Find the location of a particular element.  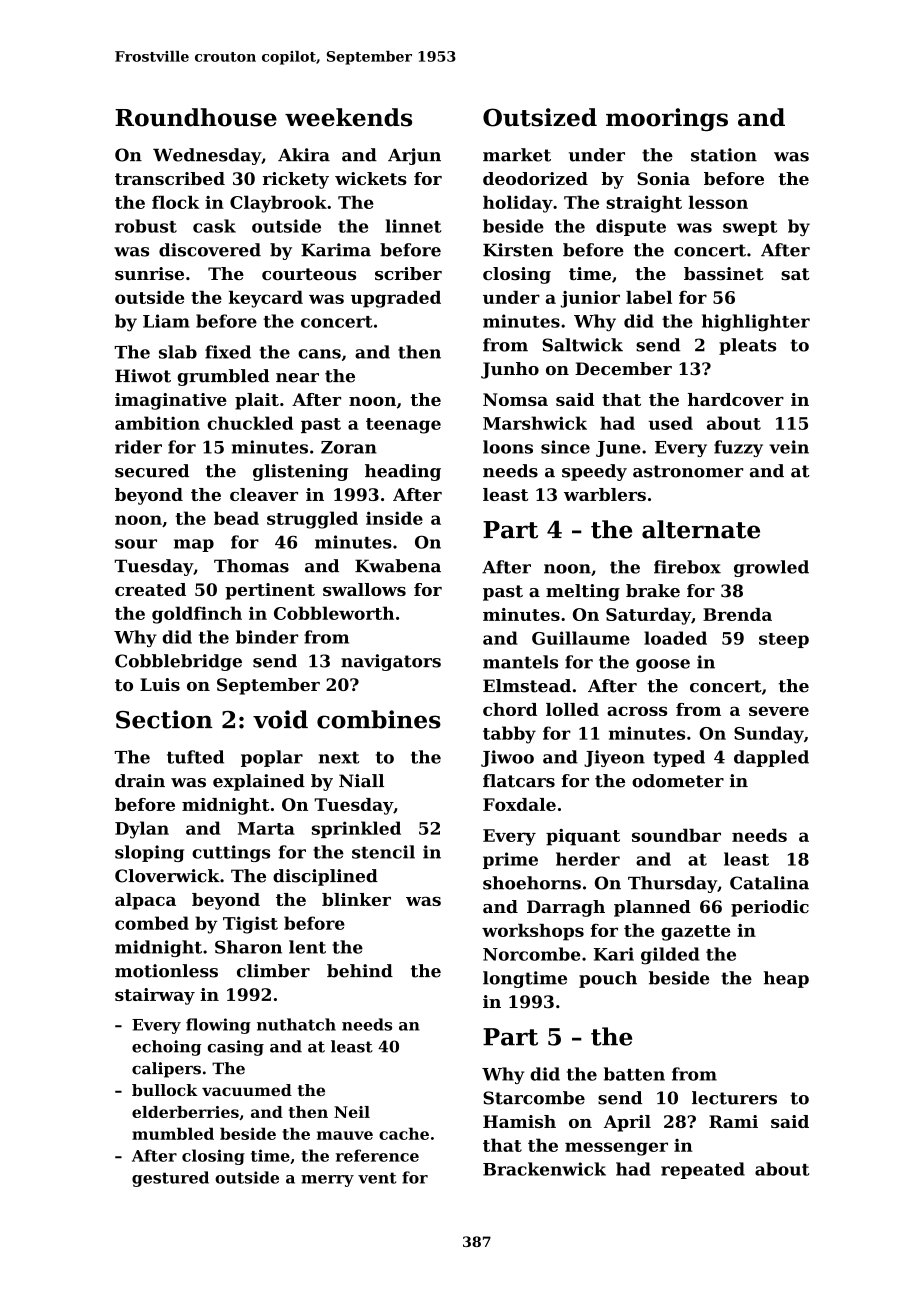

Outsized is located at coordinates (540, 117).
